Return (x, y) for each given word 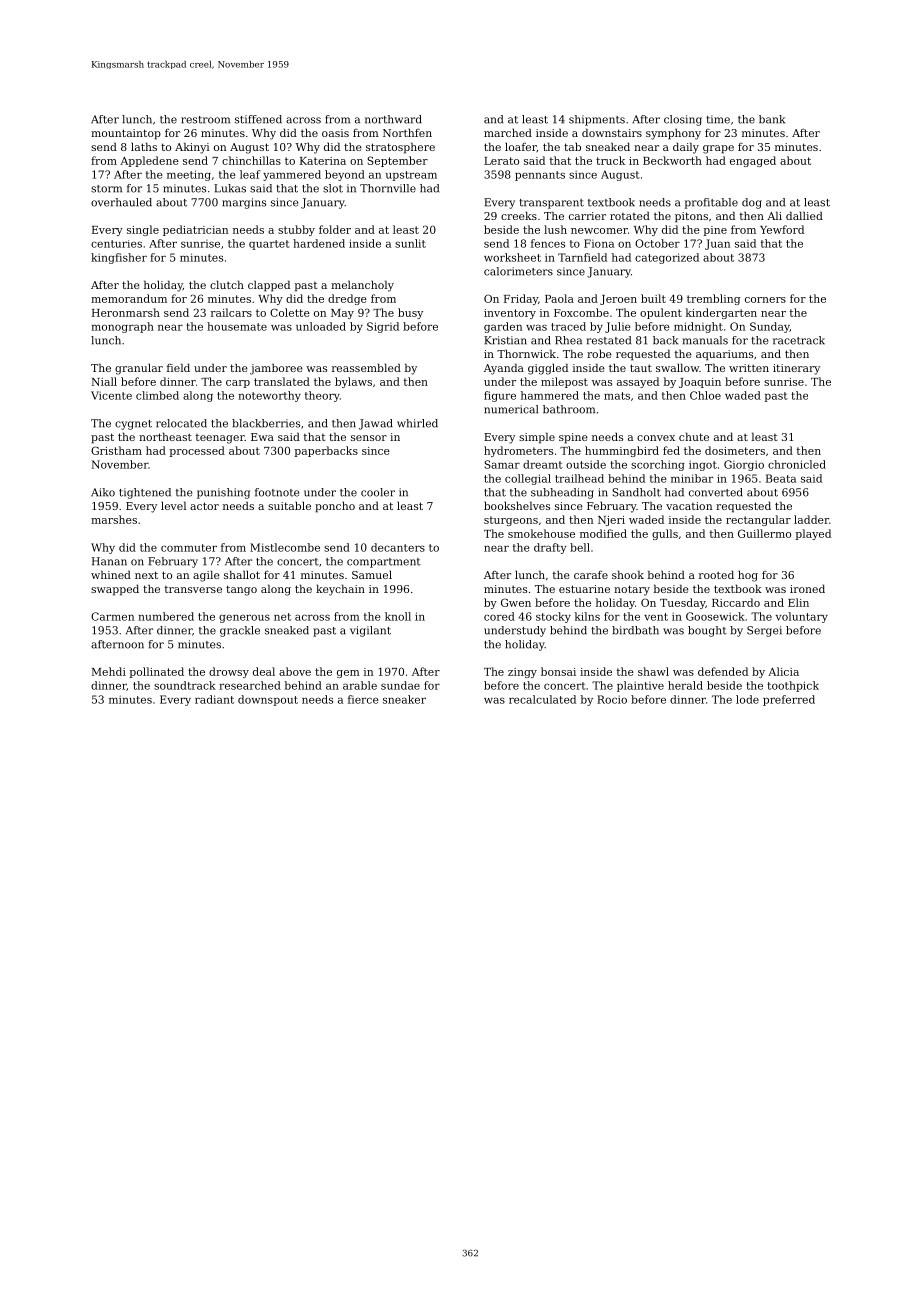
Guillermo (764, 533)
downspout (268, 700)
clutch (227, 284)
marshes (114, 519)
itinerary (796, 369)
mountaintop (126, 134)
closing (683, 120)
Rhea (568, 340)
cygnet (133, 425)
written (749, 368)
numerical (511, 409)
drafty (550, 548)
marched (508, 132)
